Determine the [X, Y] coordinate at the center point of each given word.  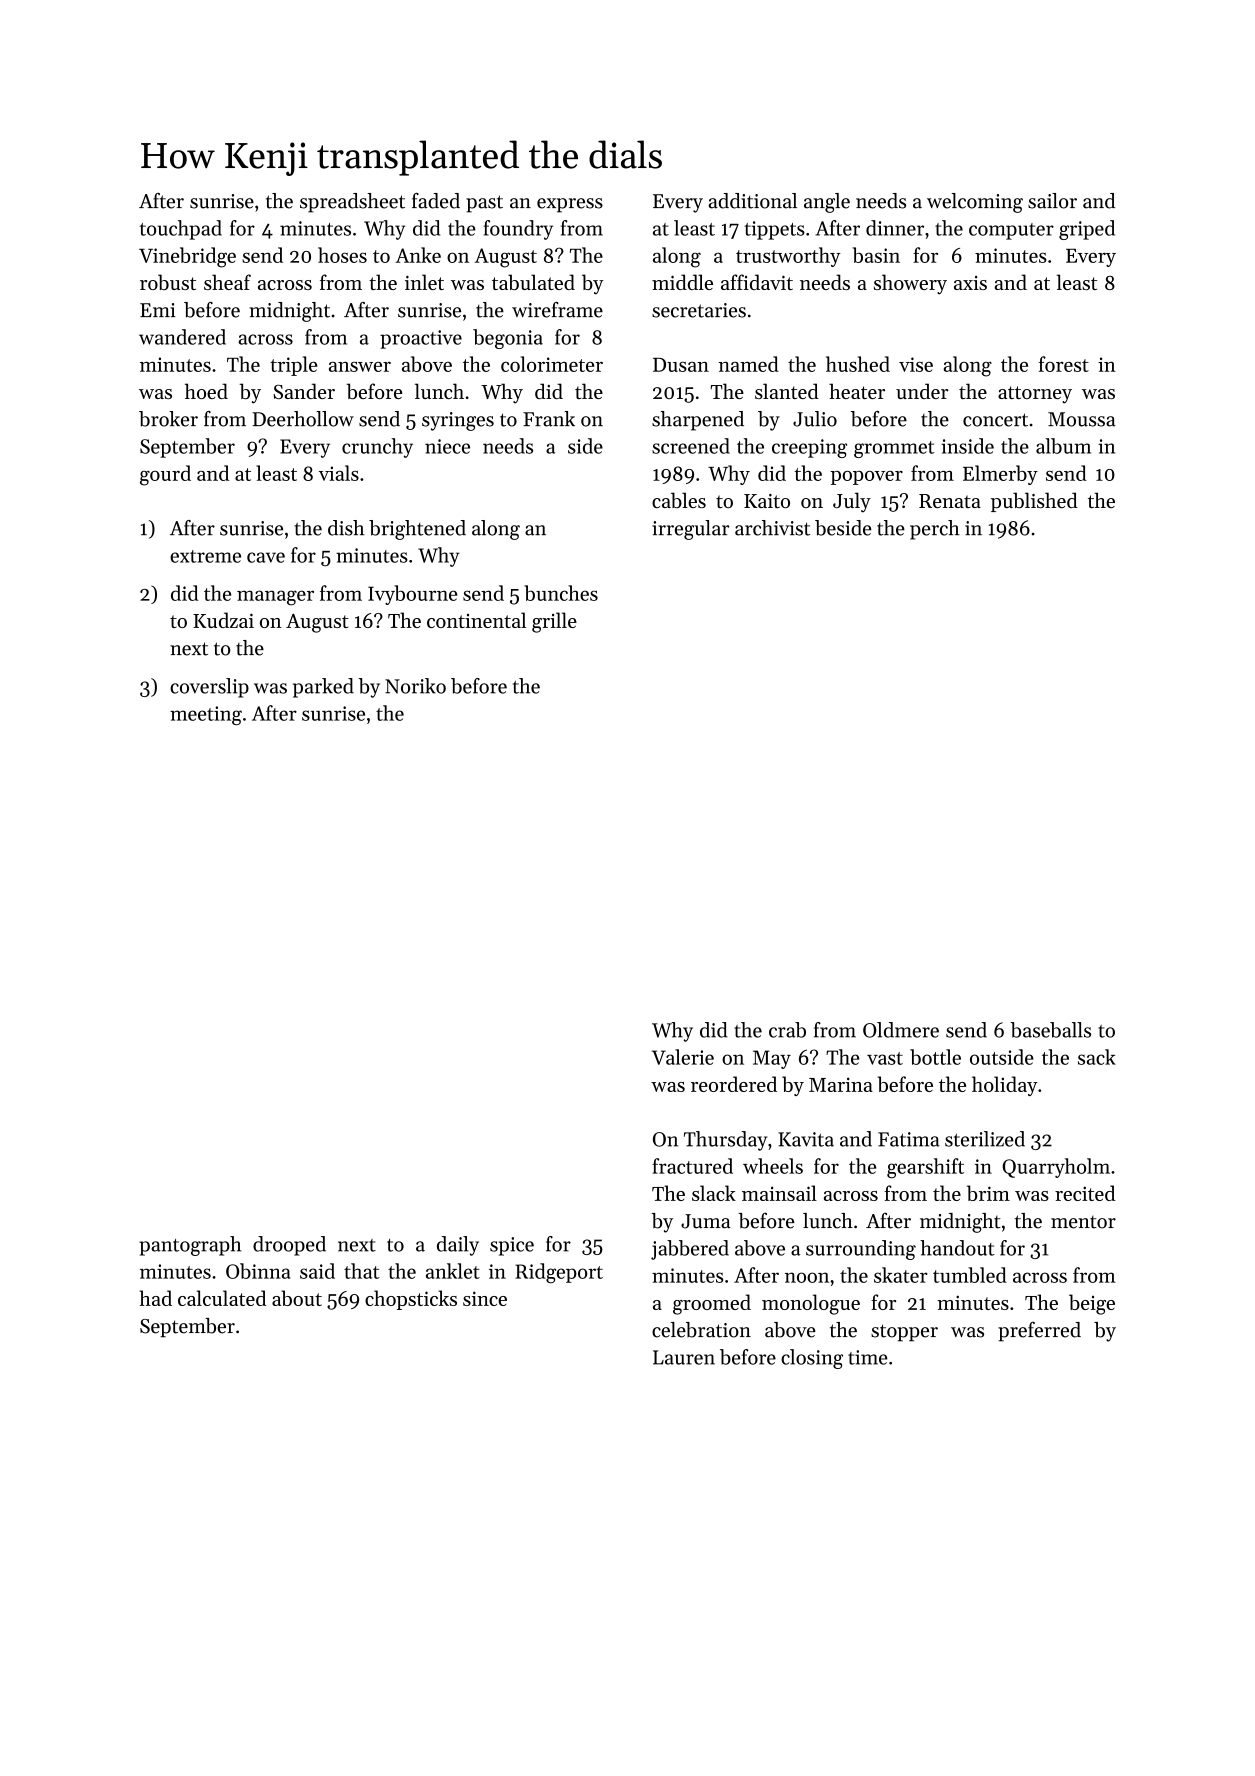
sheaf [227, 282]
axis [970, 283]
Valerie [683, 1057]
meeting [206, 715]
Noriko [415, 686]
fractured [692, 1166]
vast [885, 1058]
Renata [950, 501]
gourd [165, 475]
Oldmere [901, 1030]
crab [787, 1030]
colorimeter [552, 364]
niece [447, 446]
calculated [222, 1298]
